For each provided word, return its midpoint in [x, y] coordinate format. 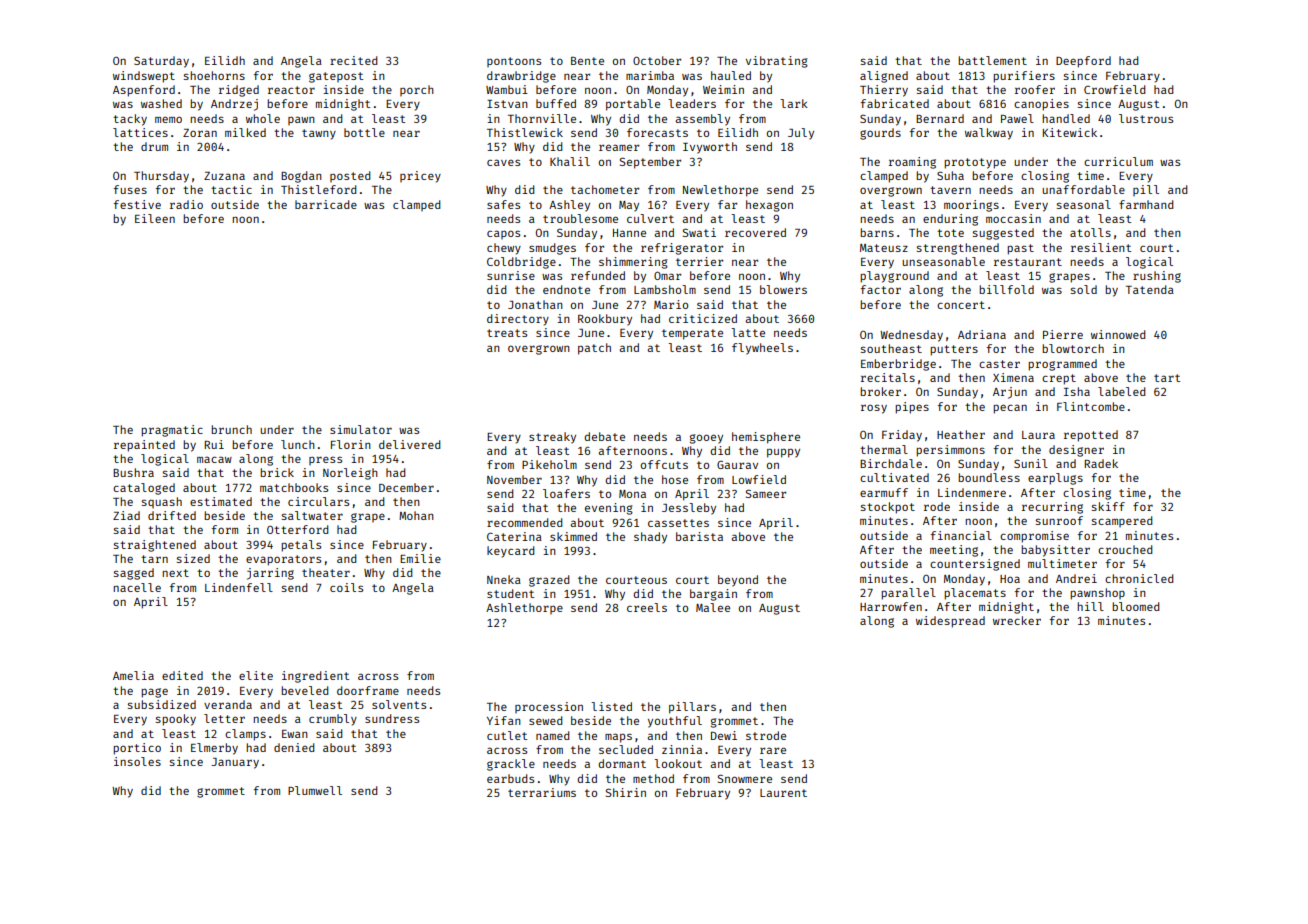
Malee [713, 607]
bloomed [1136, 606]
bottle [364, 132]
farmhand [1146, 204]
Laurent [783, 793]
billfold [1006, 289]
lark [794, 103]
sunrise [511, 275]
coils [346, 587]
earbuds [510, 778]
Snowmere [745, 778]
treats [507, 333]
